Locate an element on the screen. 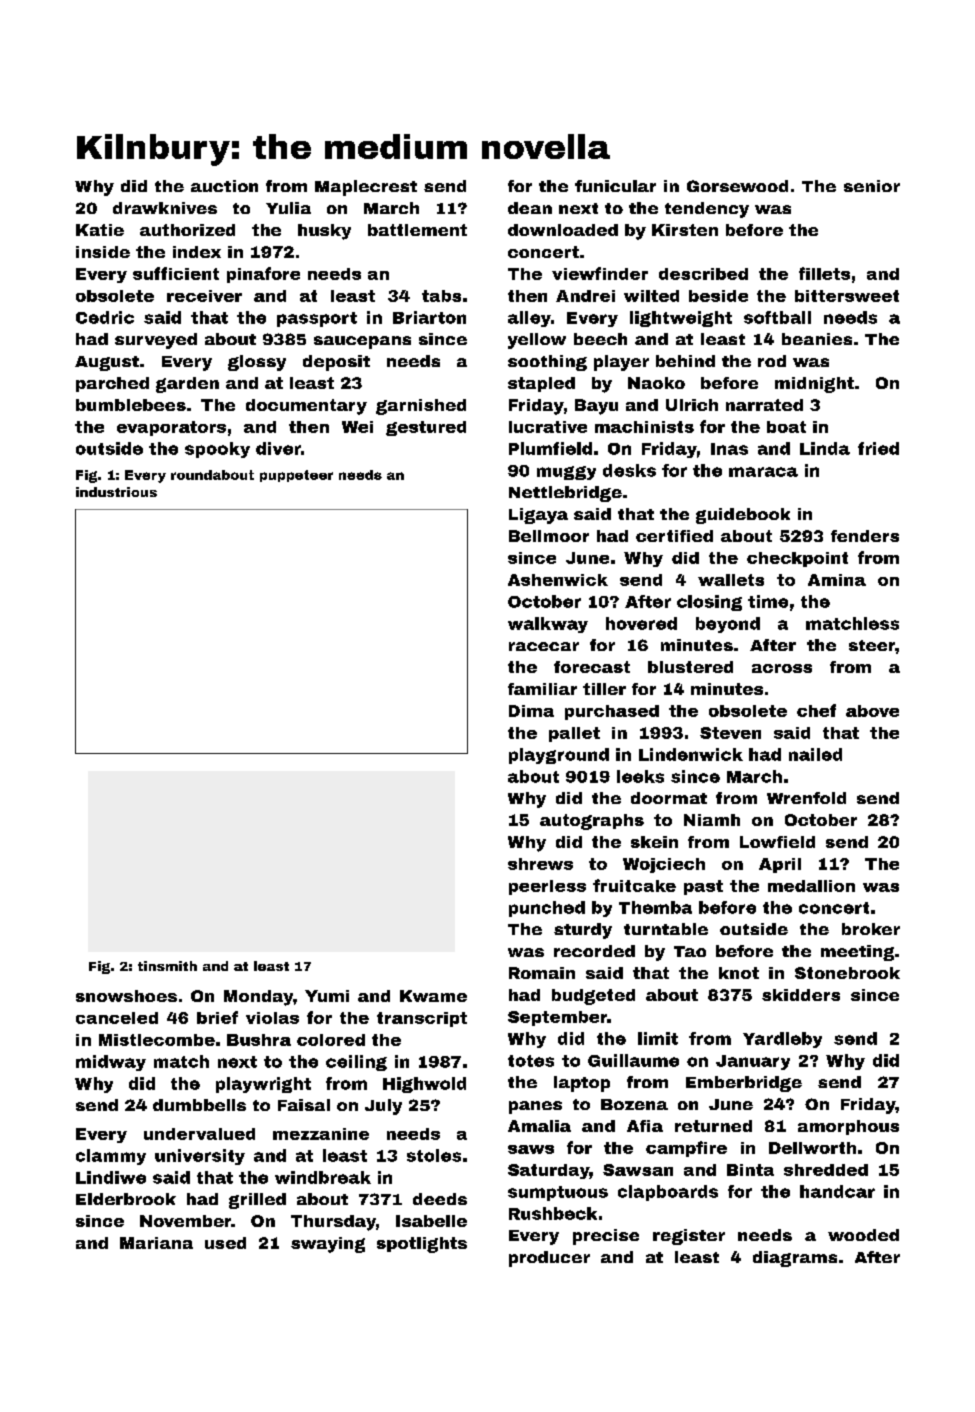 This screenshot has height=1412, width=975. budgeted is located at coordinates (593, 997).
